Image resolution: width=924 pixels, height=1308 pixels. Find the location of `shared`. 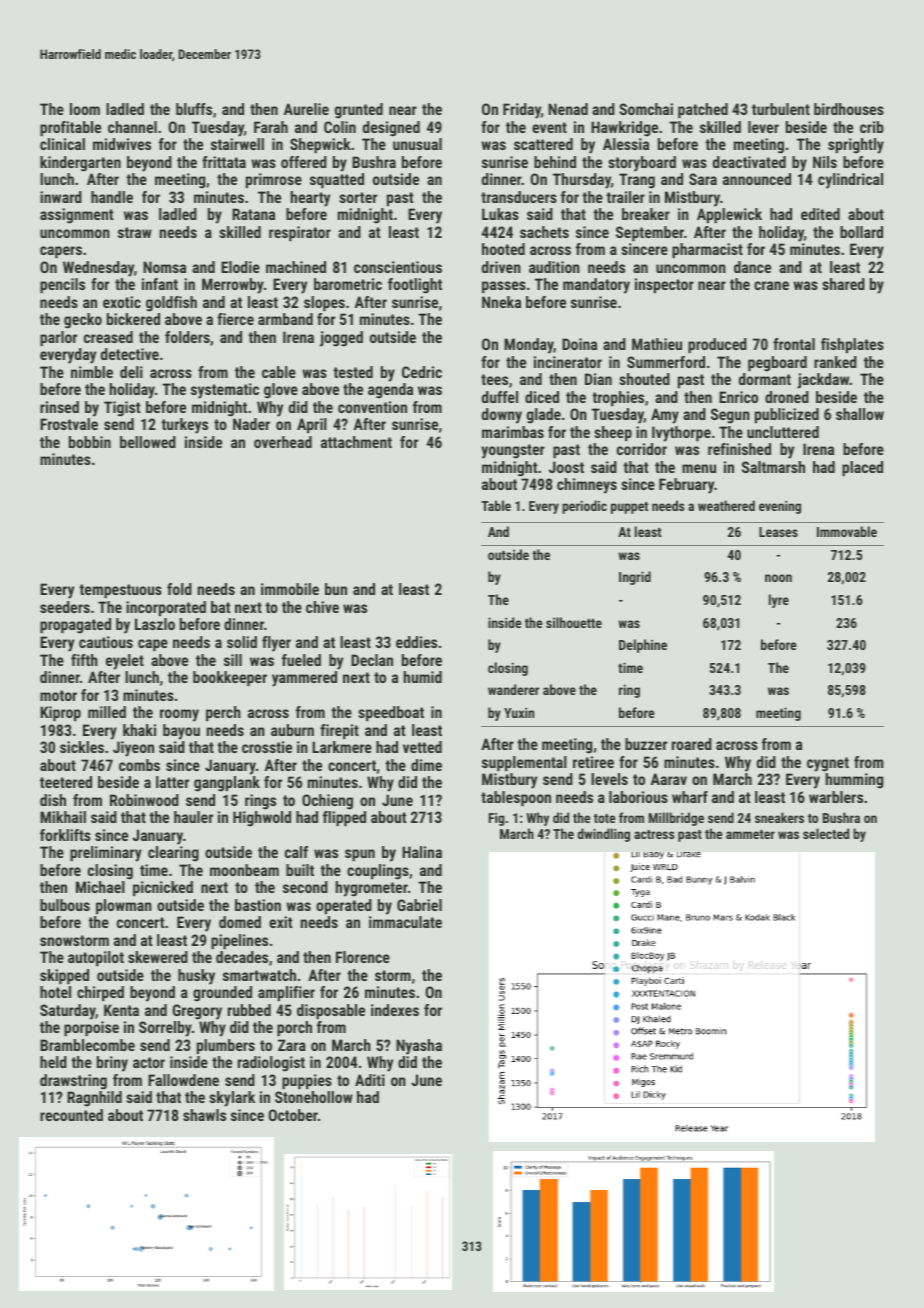

shared is located at coordinates (843, 284).
